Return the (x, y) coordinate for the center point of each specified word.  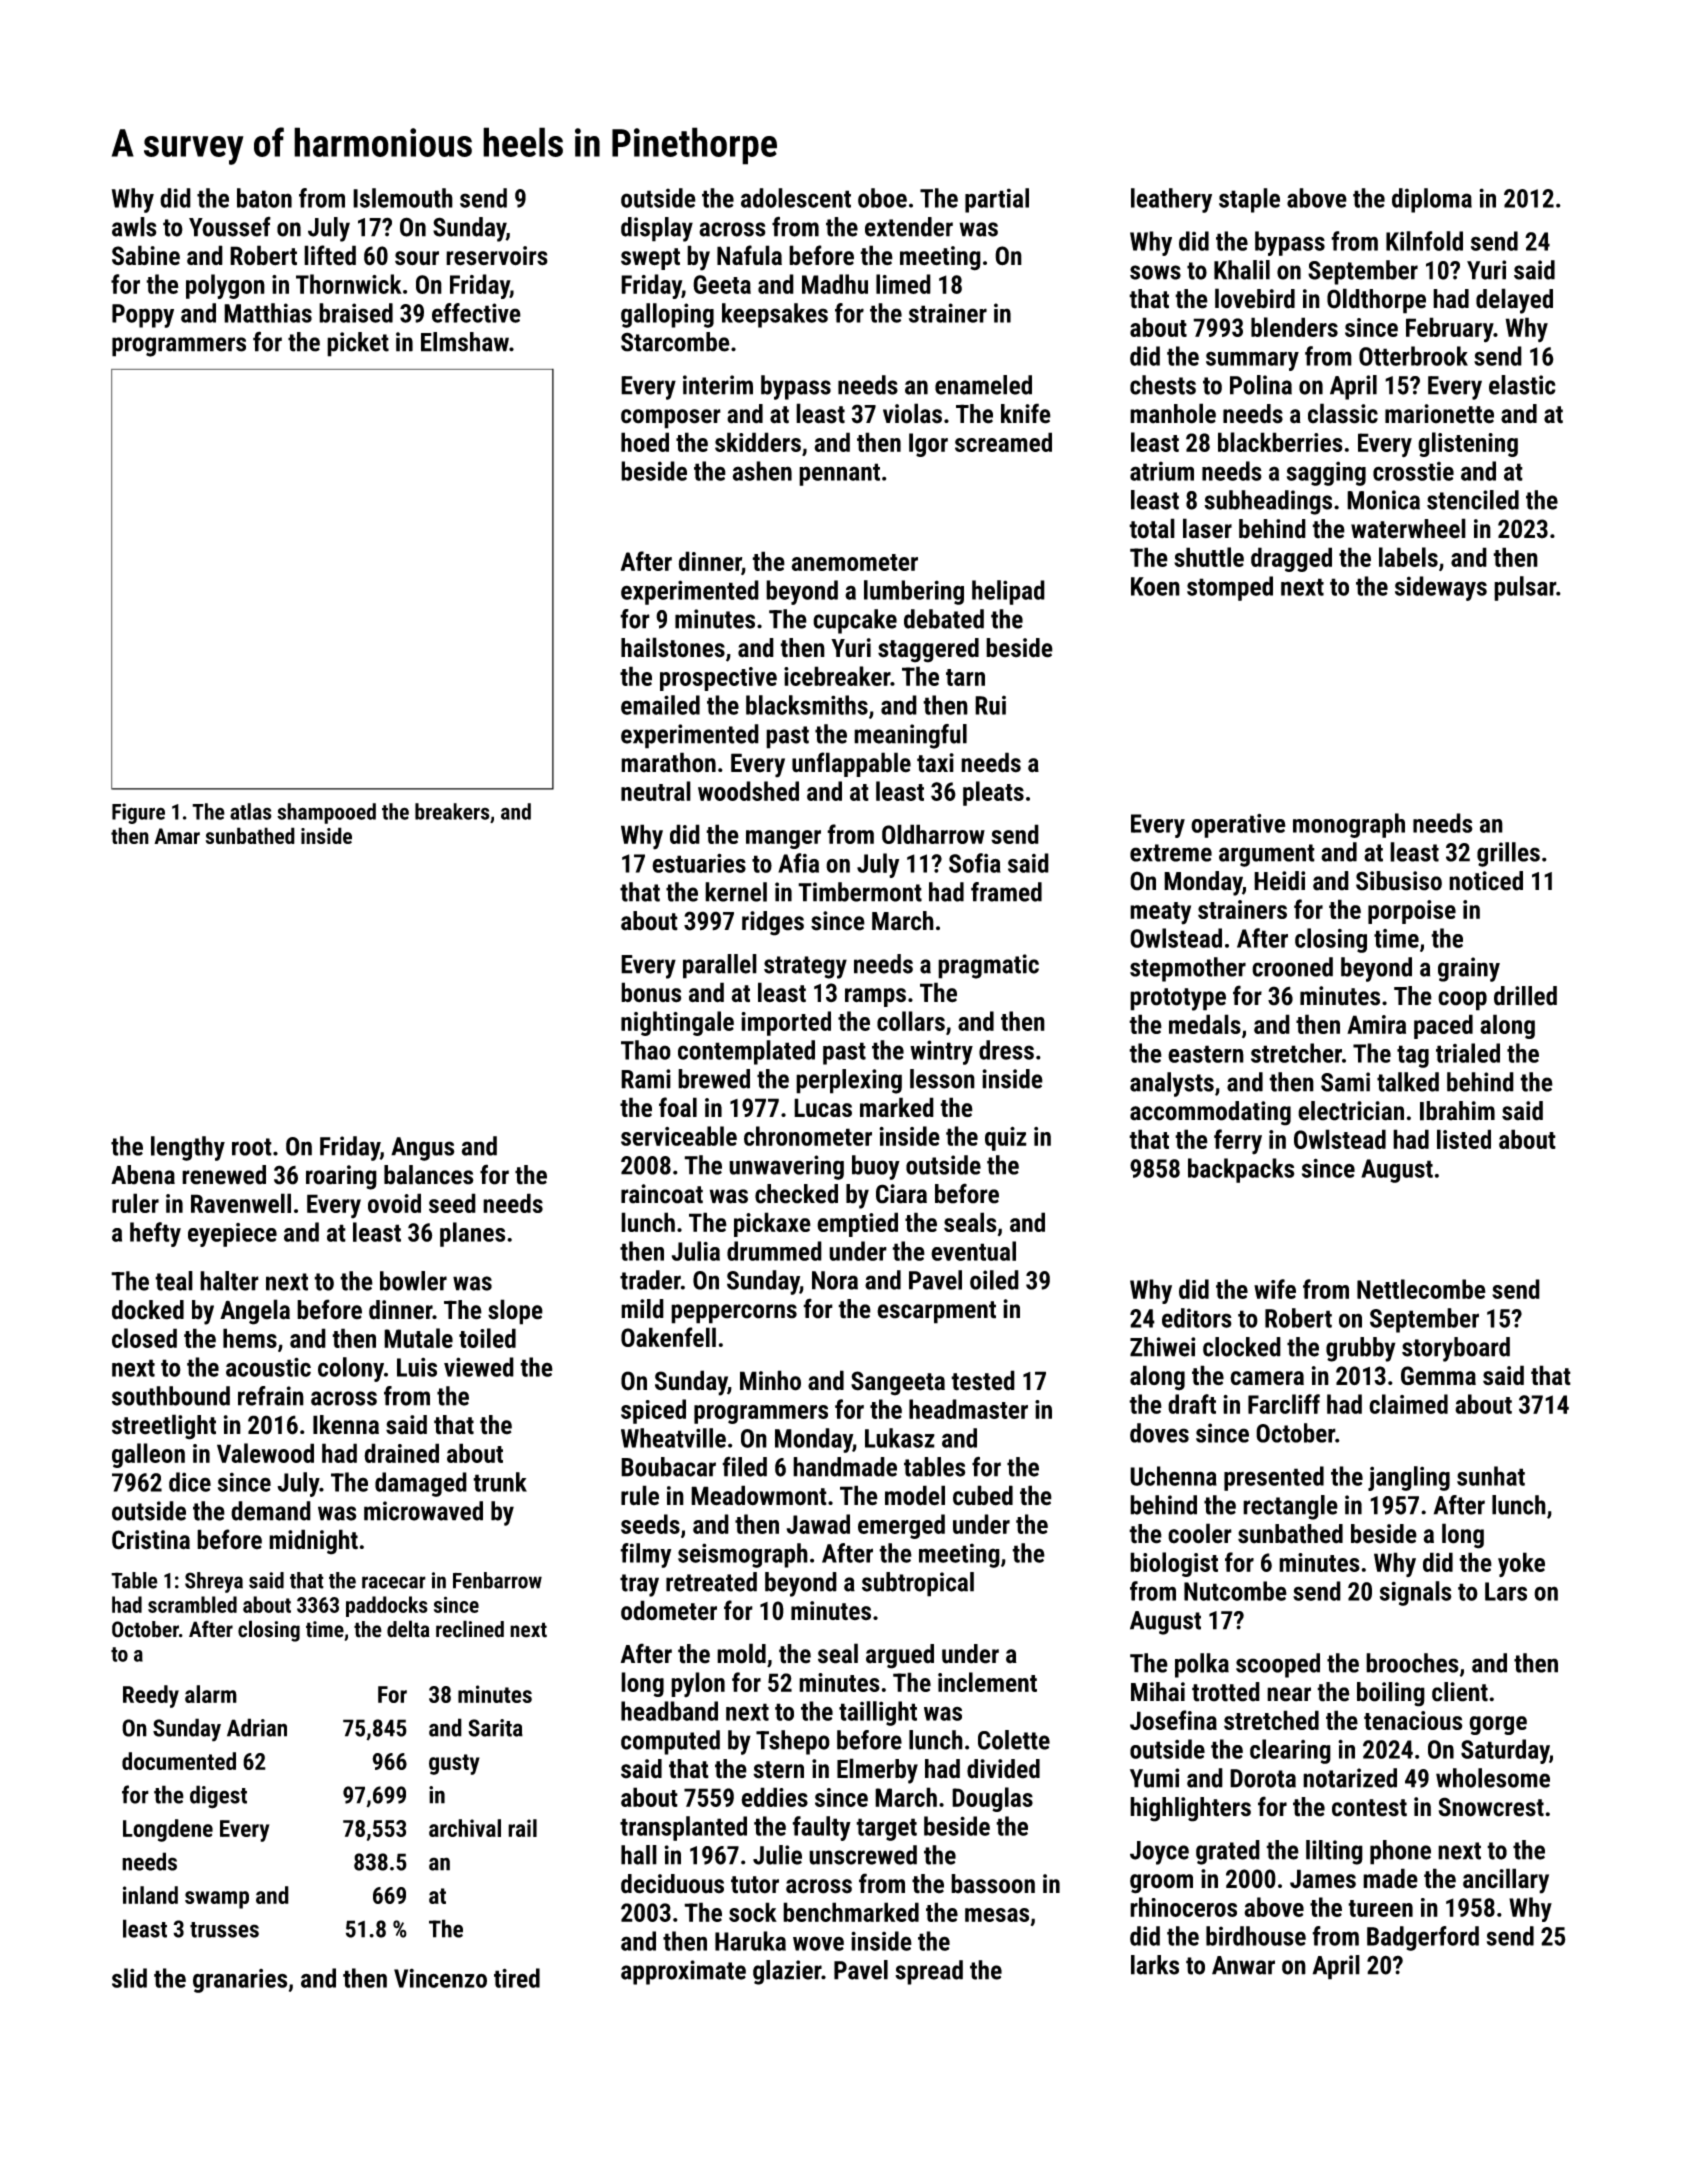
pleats (993, 793)
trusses (224, 1930)
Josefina (1173, 1720)
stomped (1230, 588)
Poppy (143, 316)
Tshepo (793, 1742)
